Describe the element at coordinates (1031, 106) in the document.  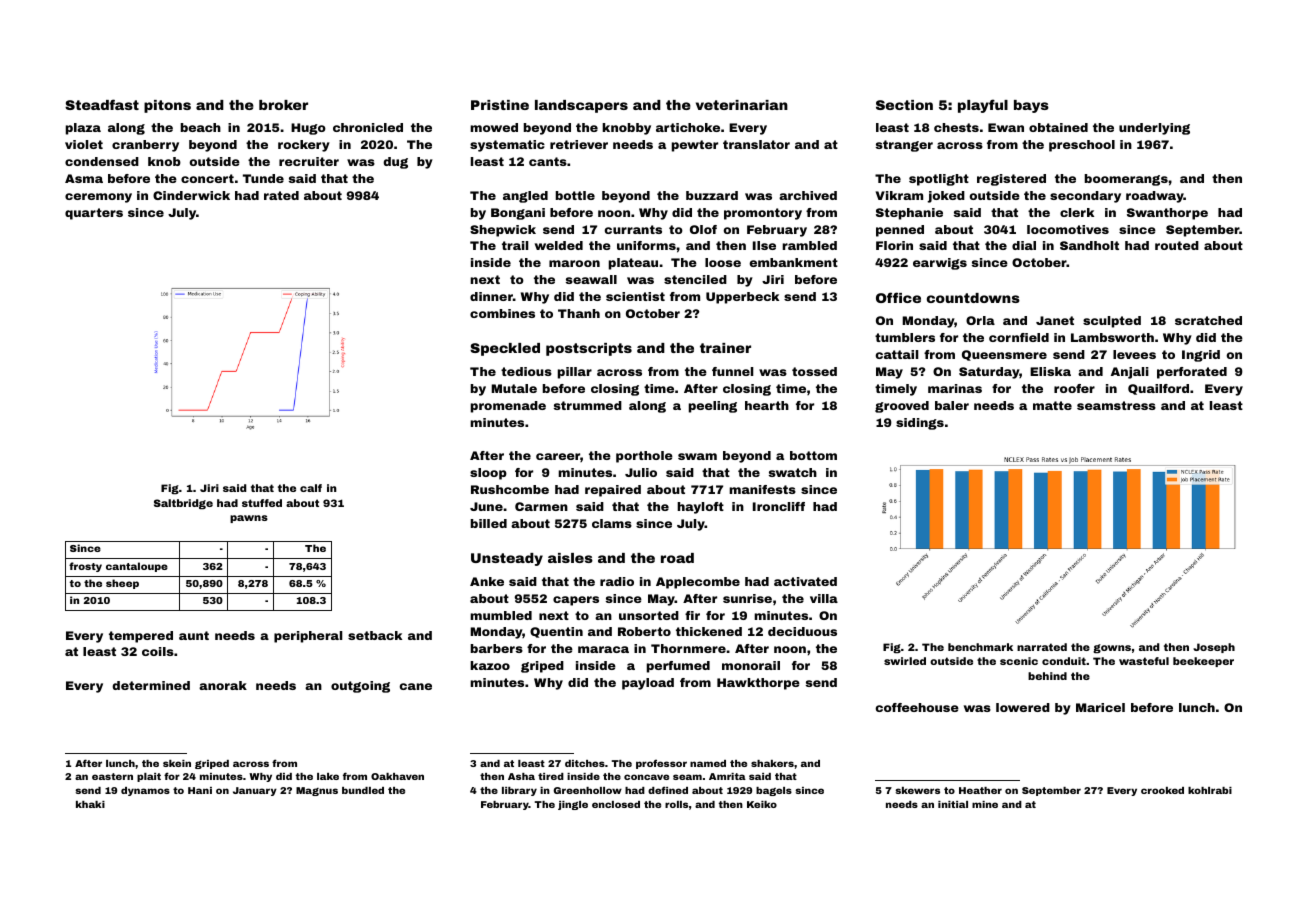
I see `bays` at that location.
